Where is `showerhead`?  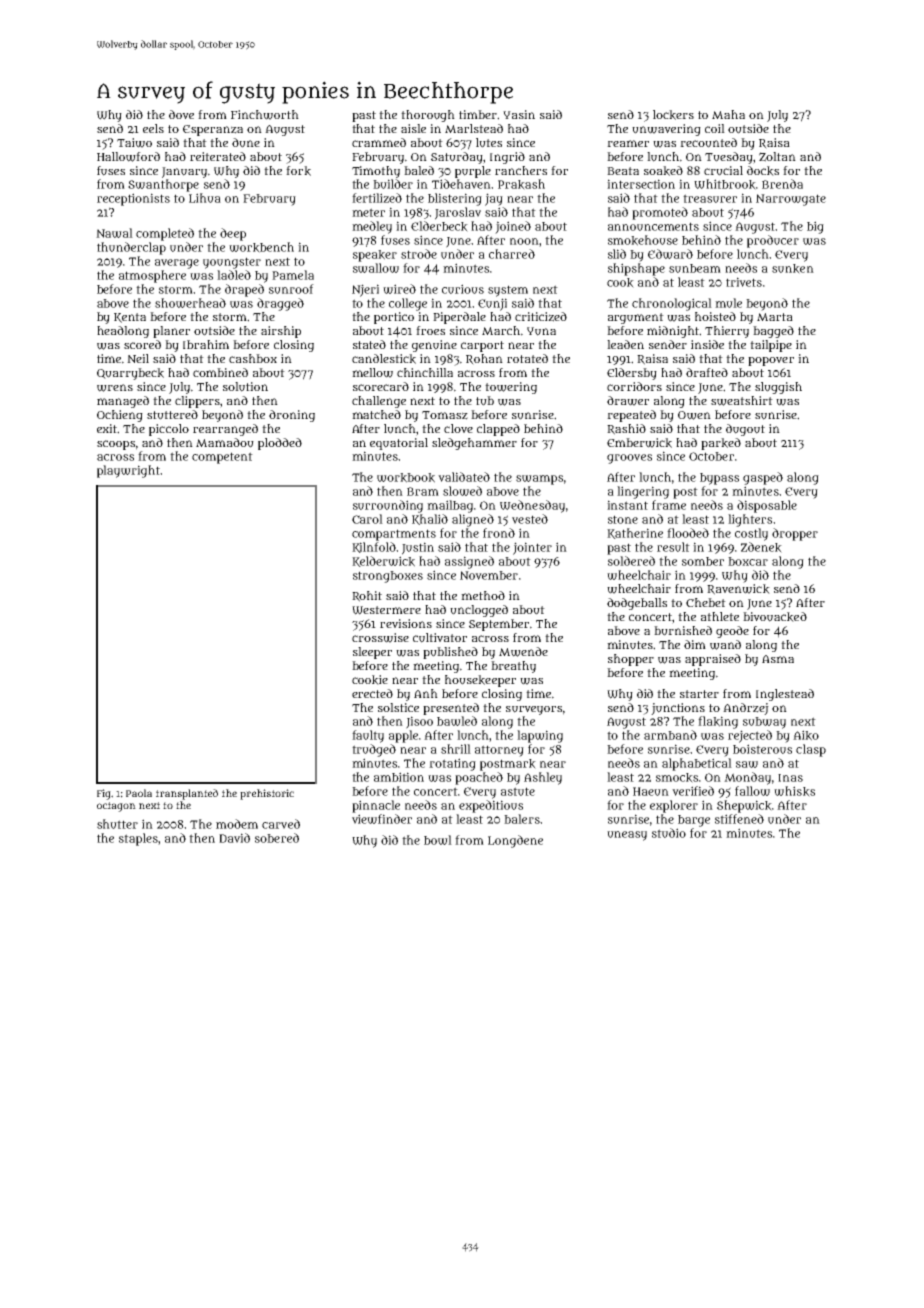
showerhead is located at coordinates (190, 303).
